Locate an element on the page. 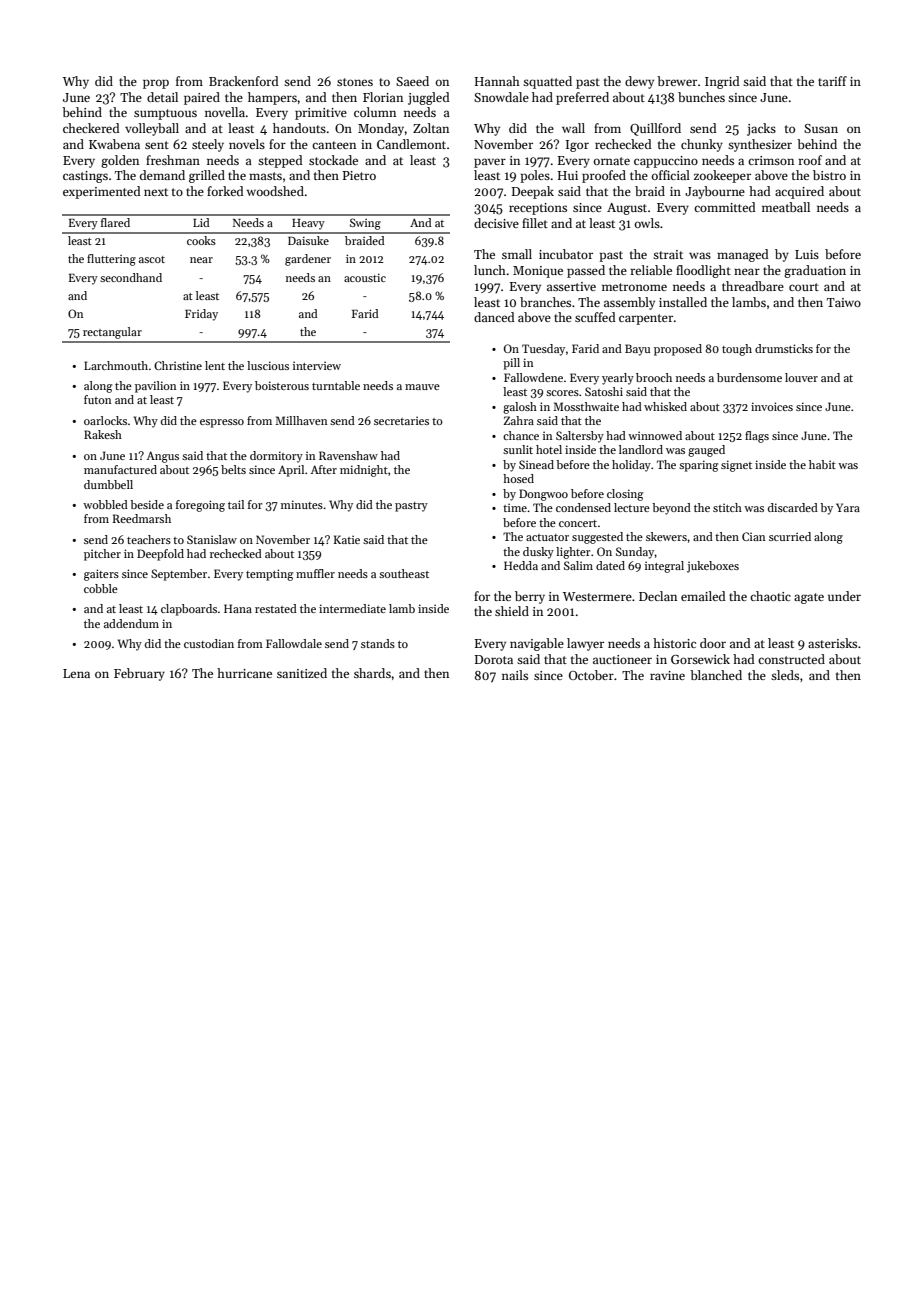  February is located at coordinates (139, 674).
